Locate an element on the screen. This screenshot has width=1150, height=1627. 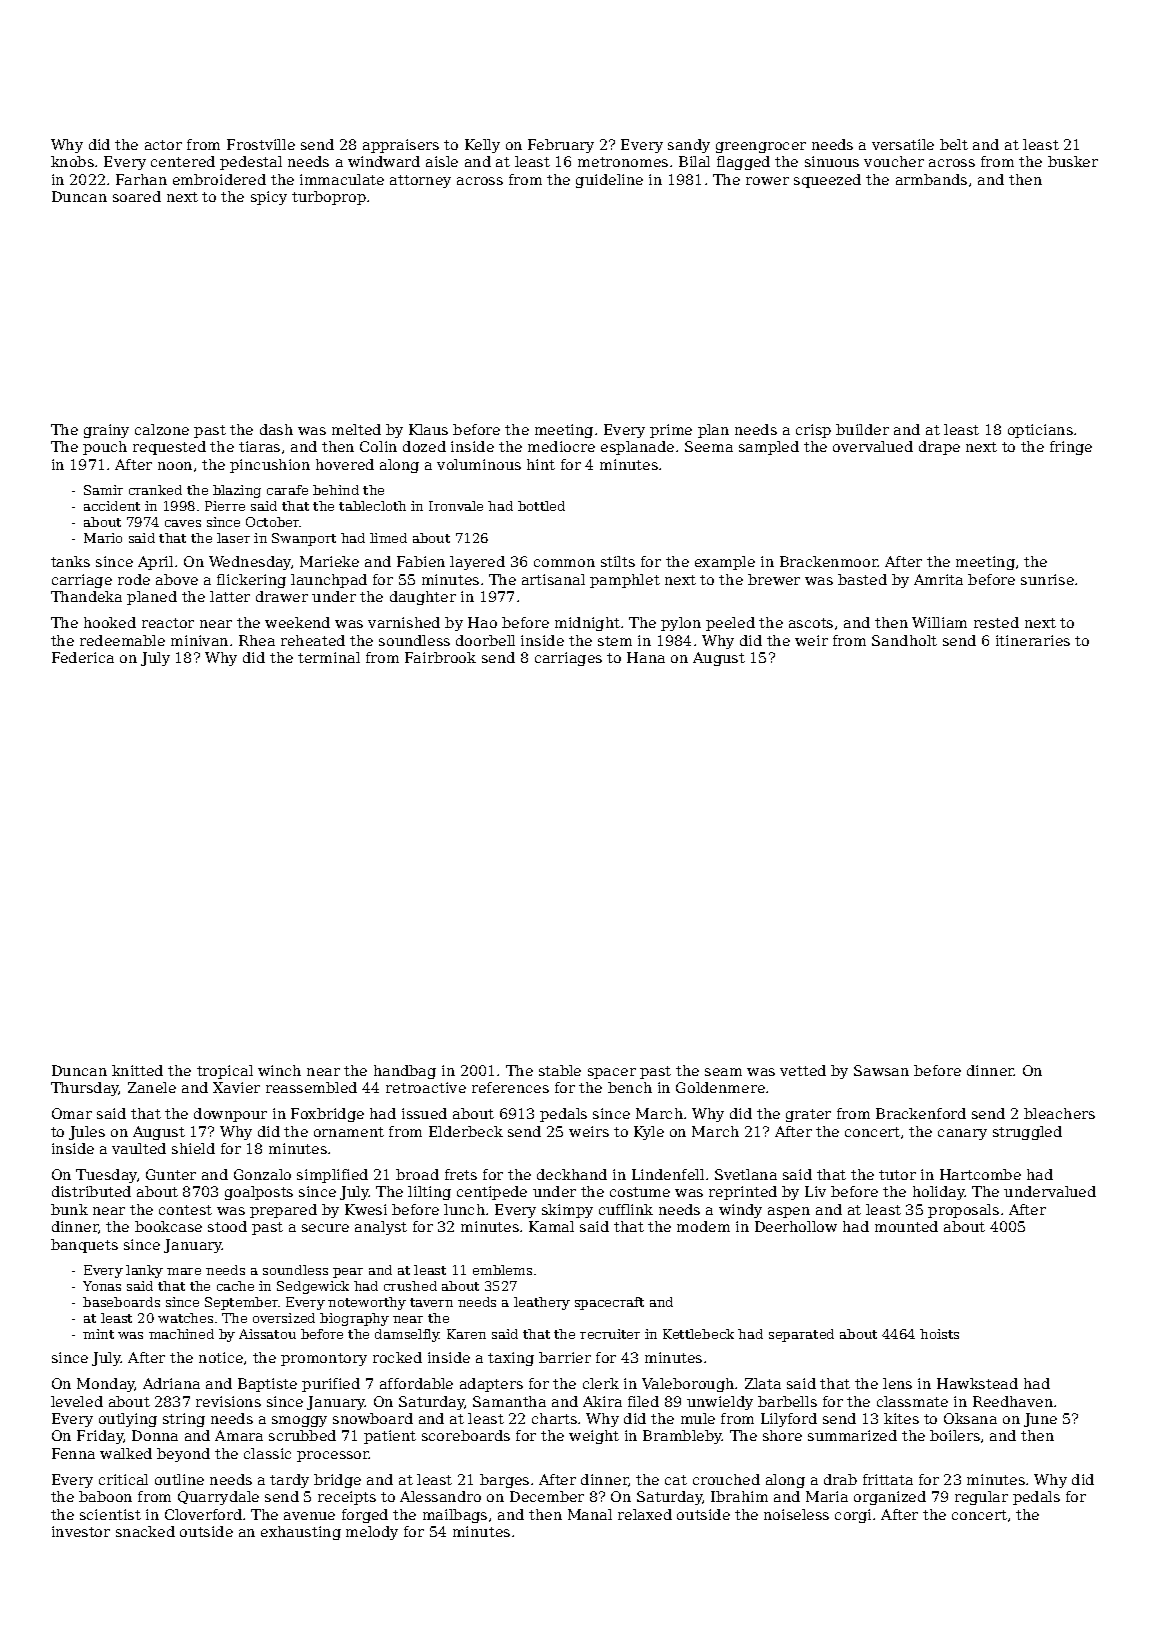
emblems is located at coordinates (502, 1270).
